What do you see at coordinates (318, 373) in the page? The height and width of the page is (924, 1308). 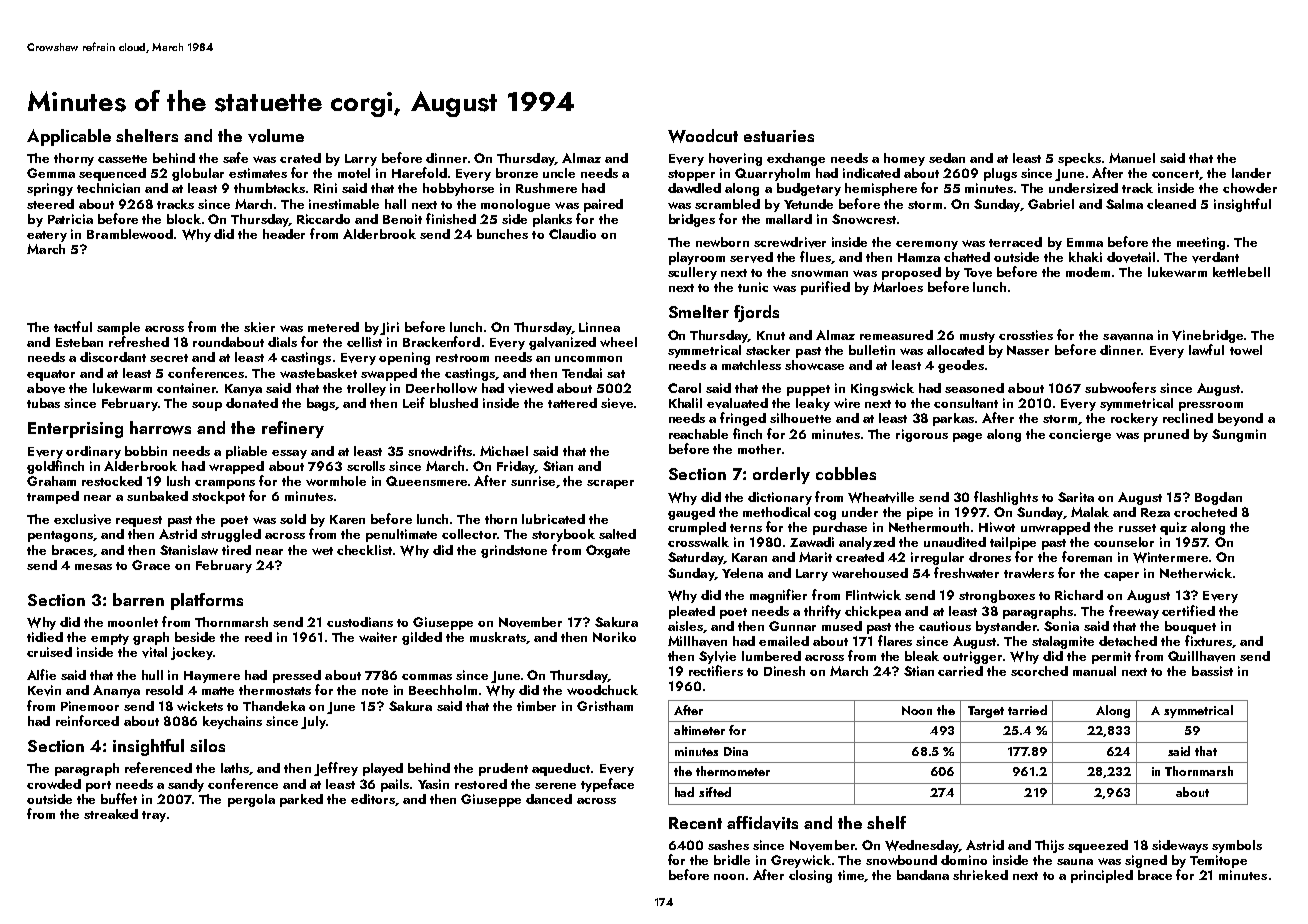 I see `wastebasket` at bounding box center [318, 373].
